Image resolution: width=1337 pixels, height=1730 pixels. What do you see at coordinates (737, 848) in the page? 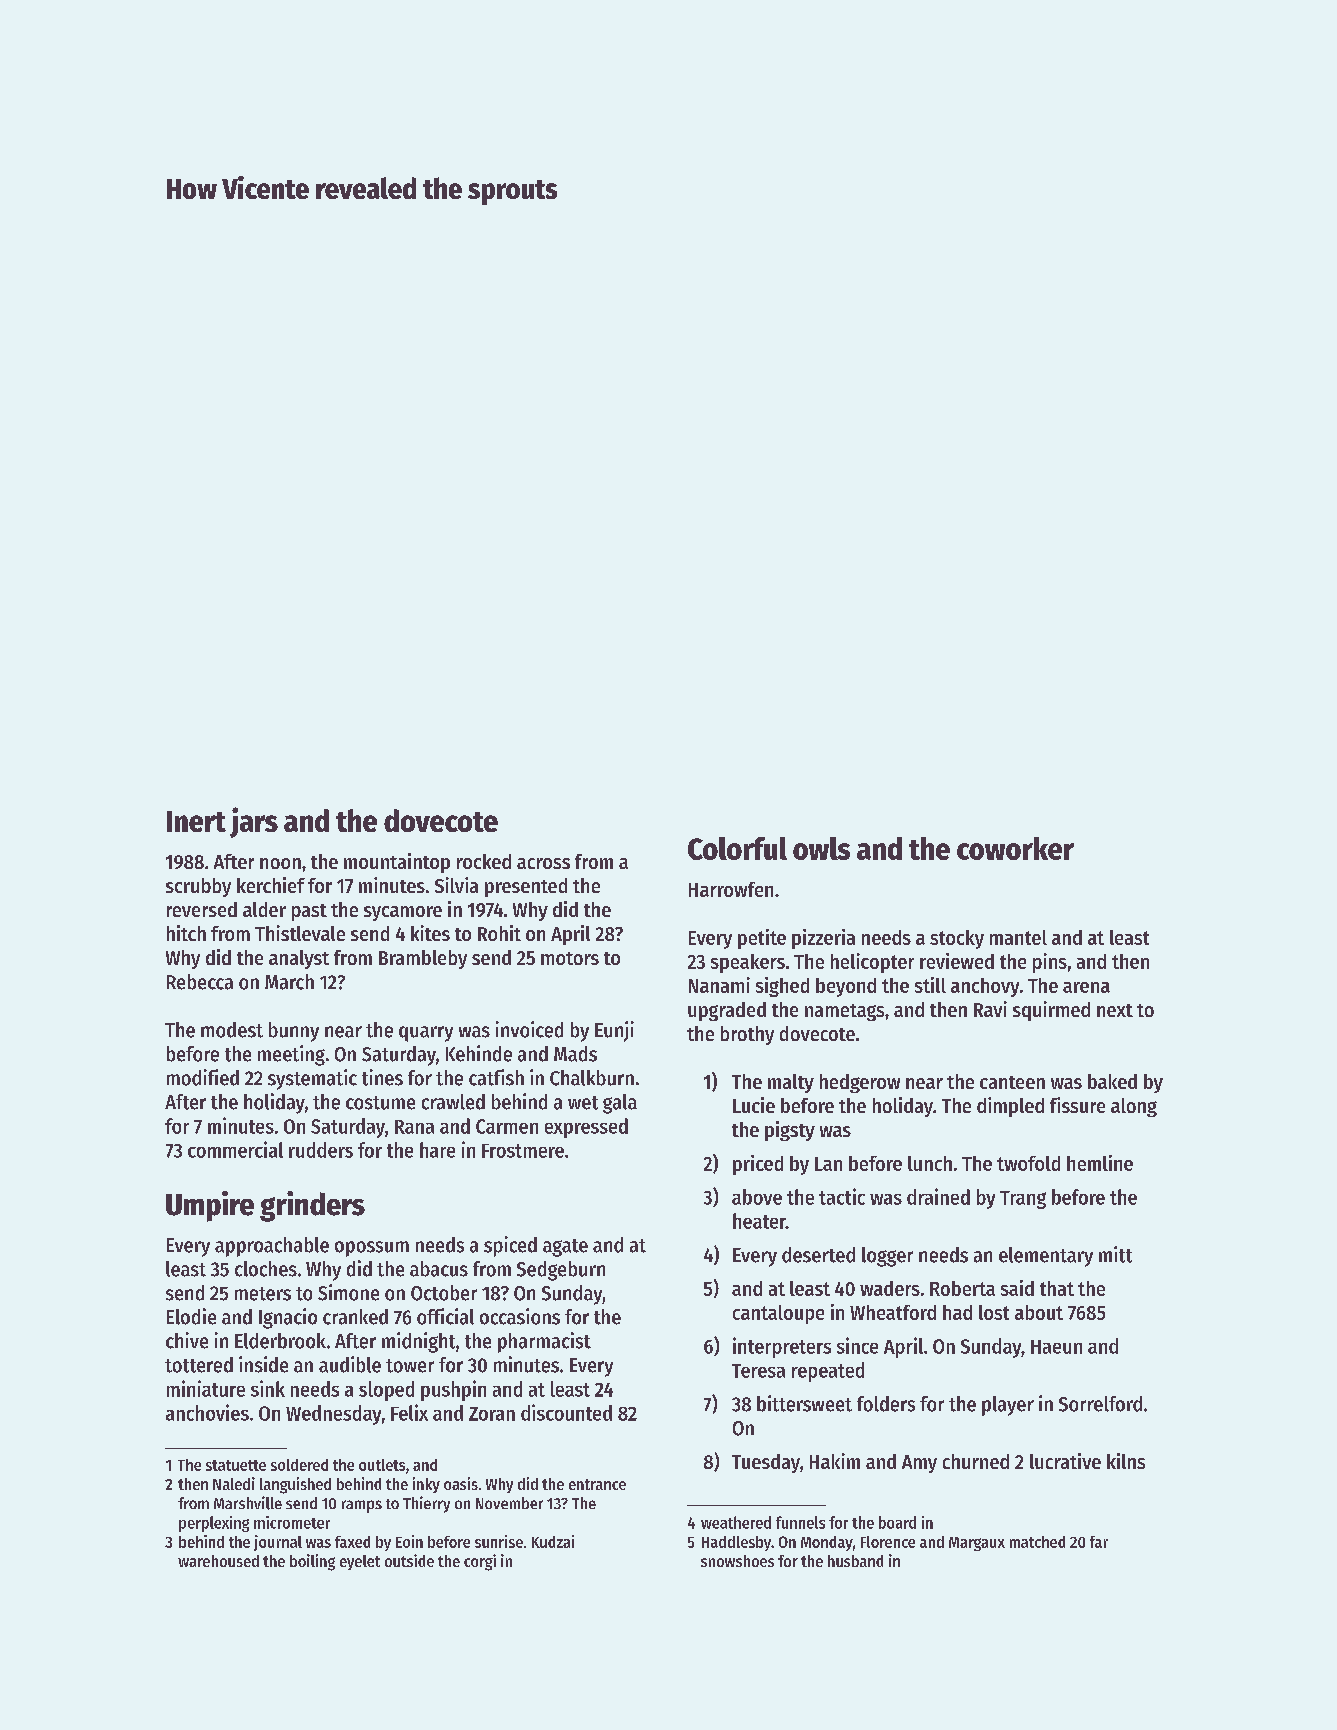
I see `Colorful` at bounding box center [737, 848].
